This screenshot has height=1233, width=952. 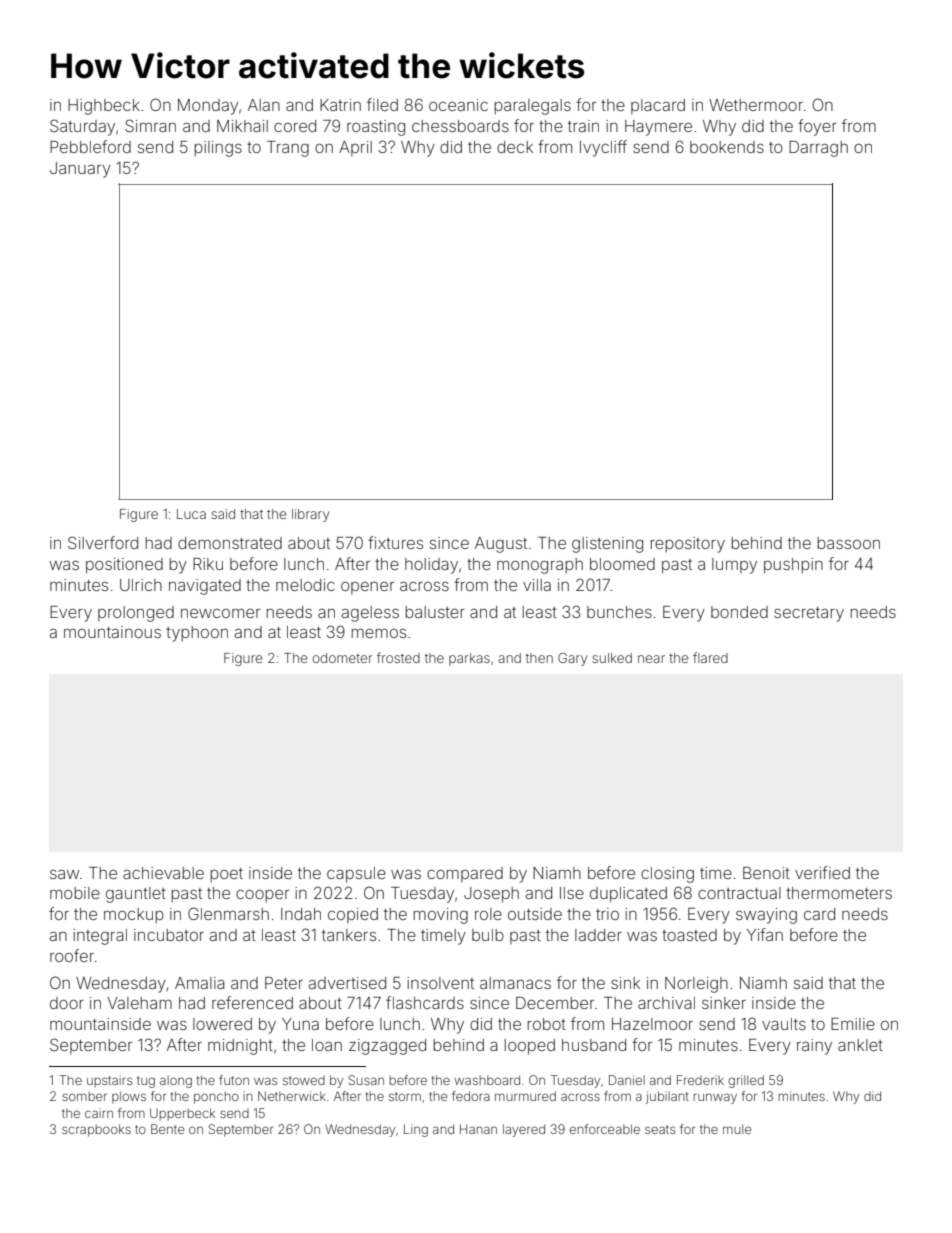 I want to click on then, so click(x=539, y=658).
